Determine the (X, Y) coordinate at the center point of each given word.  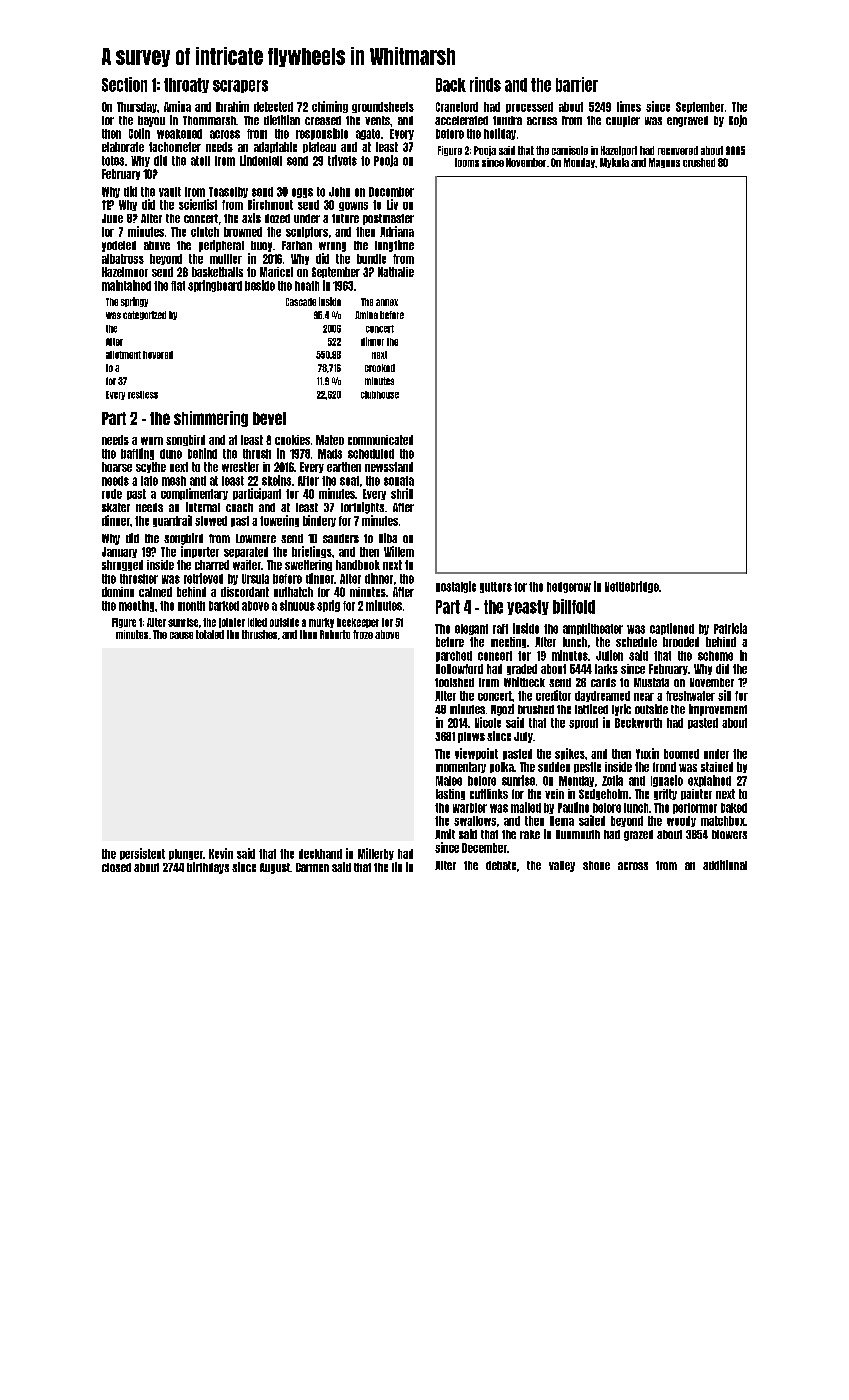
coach (239, 507)
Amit (445, 834)
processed (529, 107)
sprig (328, 606)
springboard (215, 286)
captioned (672, 629)
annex (387, 302)
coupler (623, 121)
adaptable (275, 147)
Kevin (221, 853)
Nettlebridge (632, 587)
